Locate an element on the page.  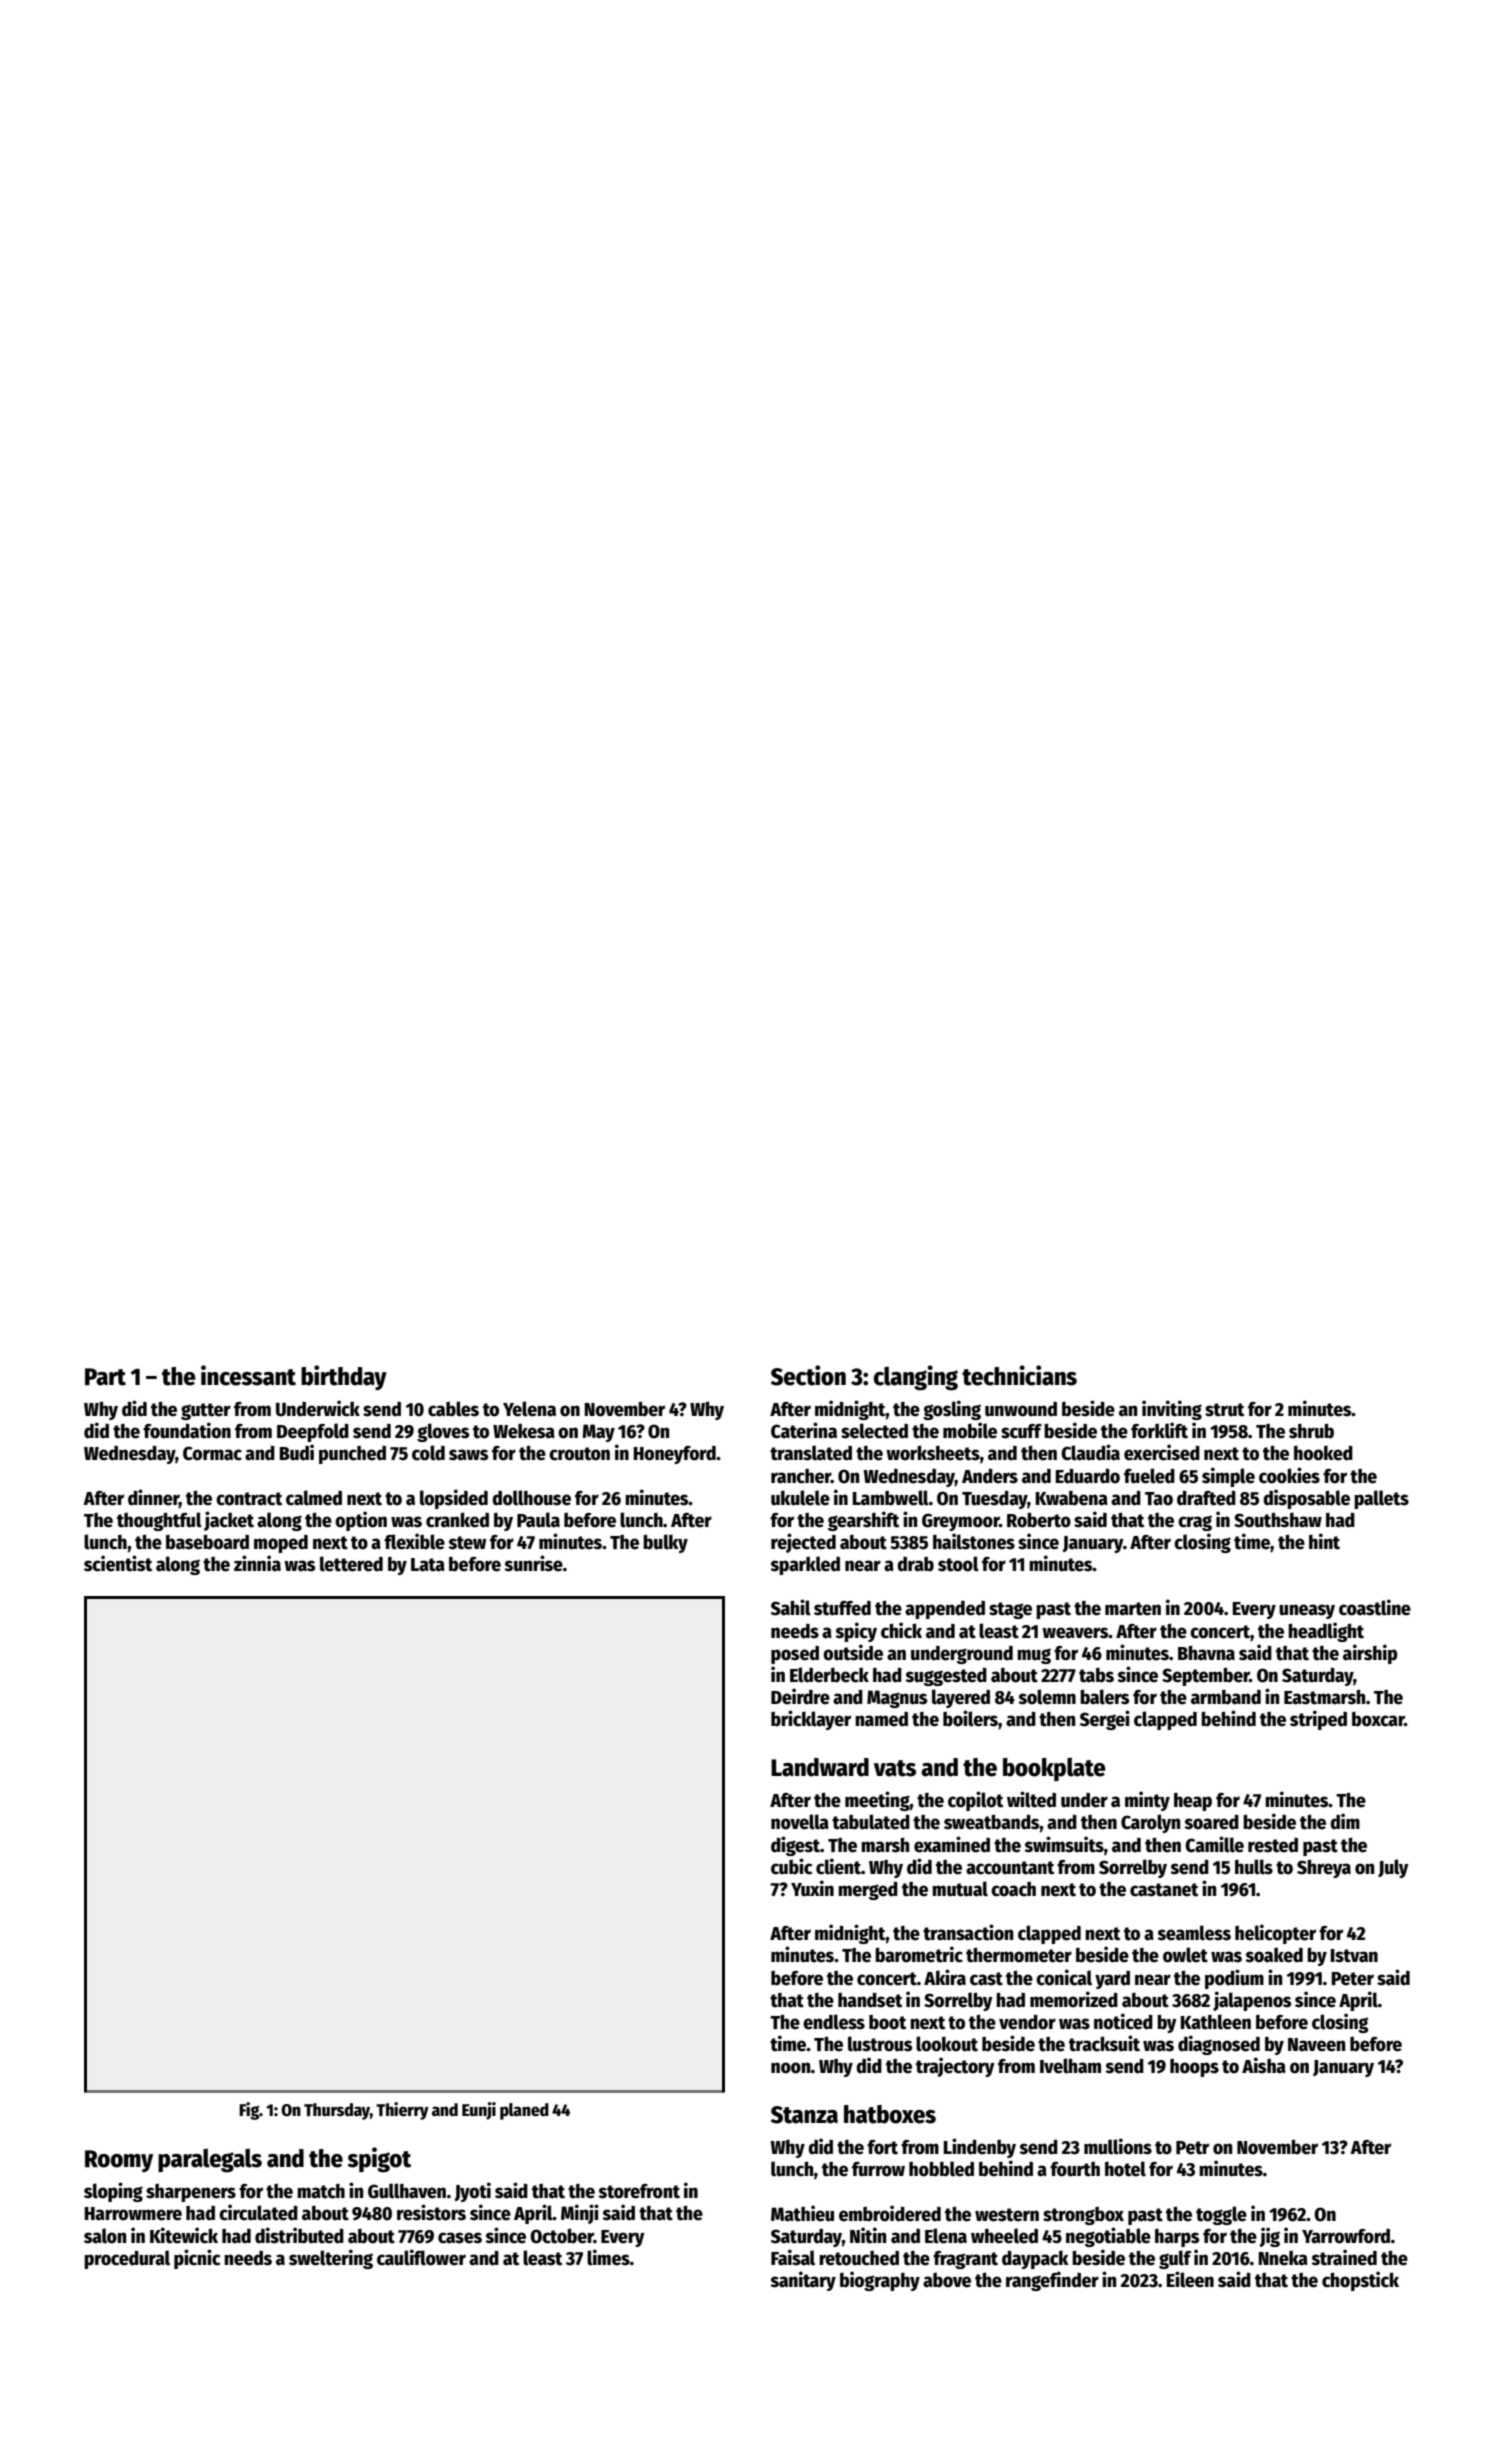
thermometer is located at coordinates (1019, 1955).
